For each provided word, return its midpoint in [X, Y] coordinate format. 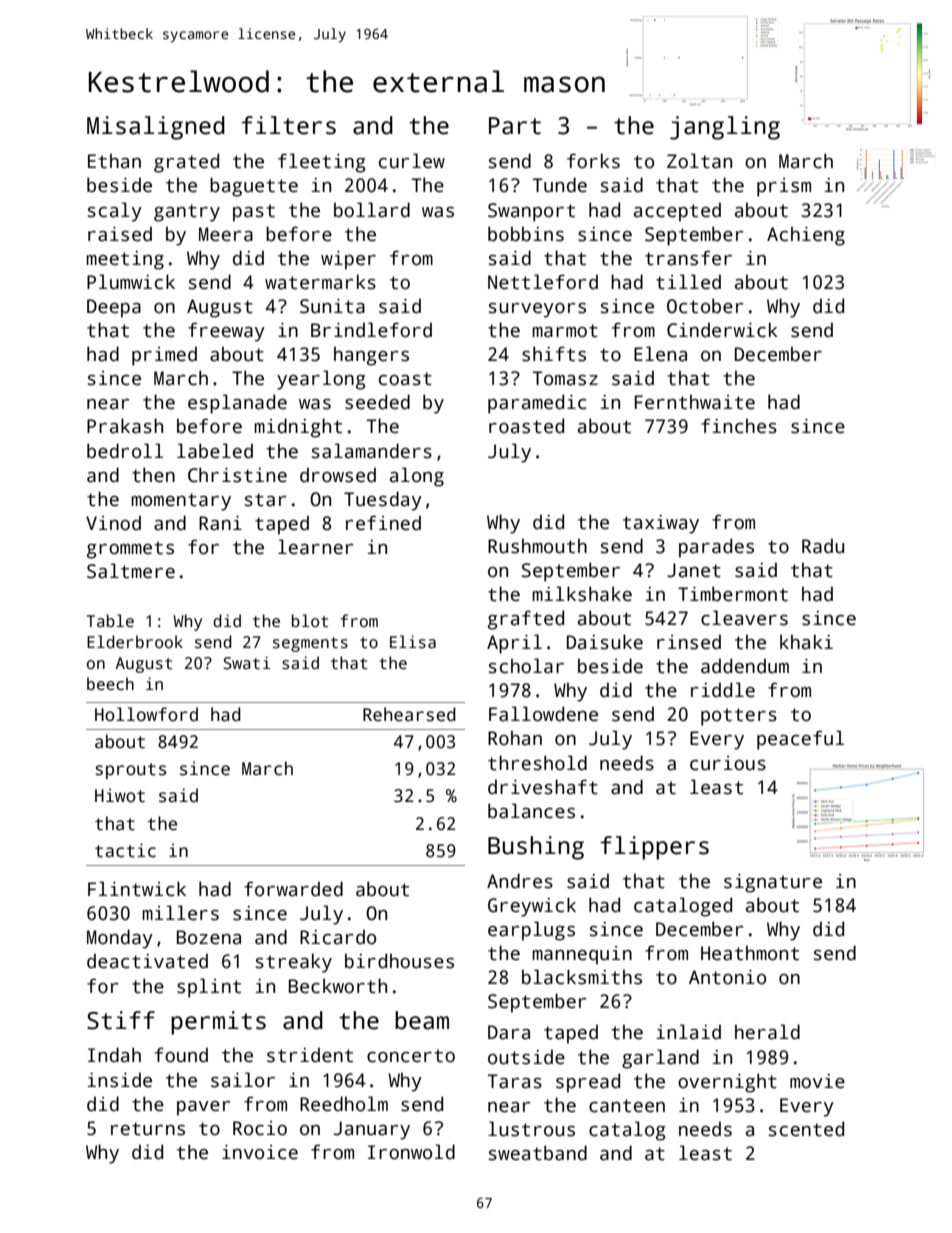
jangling [725, 128]
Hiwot [120, 795]
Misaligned [156, 128]
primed [164, 356]
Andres [520, 881]
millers [180, 913]
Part [515, 126]
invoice [260, 1152]
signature [773, 883]
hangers [371, 356]
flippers [654, 848]
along [417, 477]
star [266, 500]
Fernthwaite [695, 402]
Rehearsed [409, 714]
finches [739, 426]
